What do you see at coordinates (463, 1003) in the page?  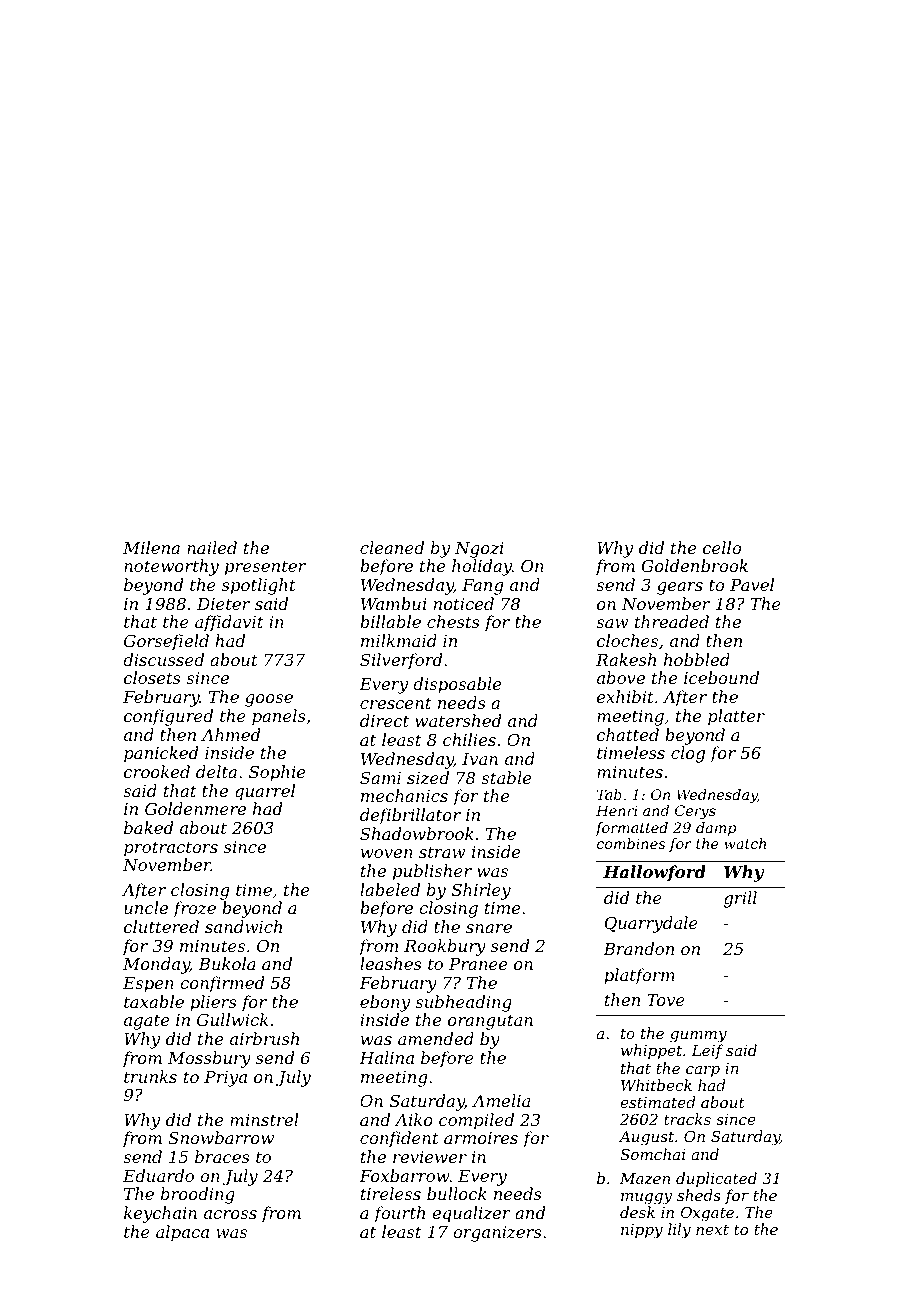 I see `subheading` at bounding box center [463, 1003].
